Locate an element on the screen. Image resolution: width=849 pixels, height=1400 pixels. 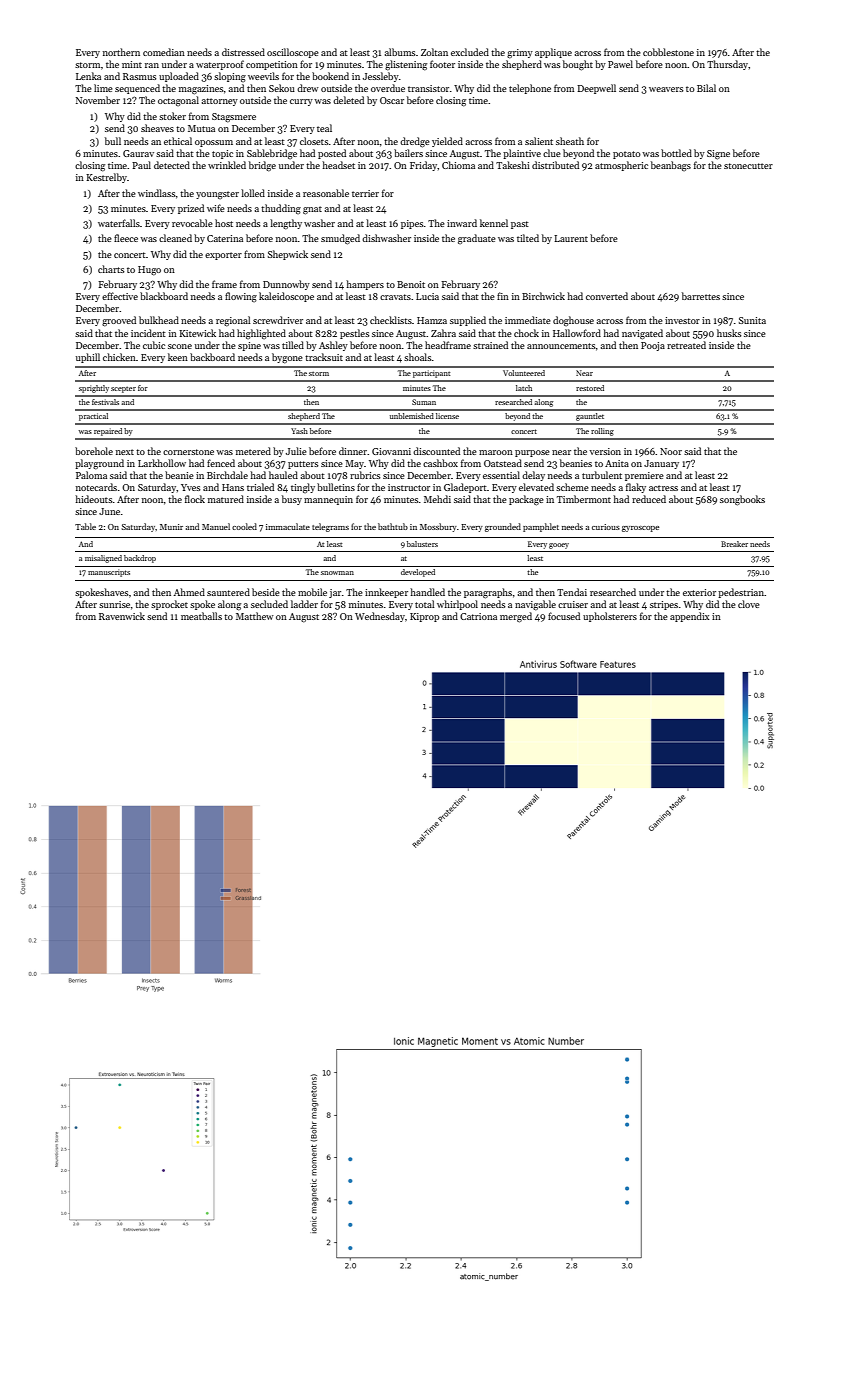
cobblestone is located at coordinates (668, 52).
